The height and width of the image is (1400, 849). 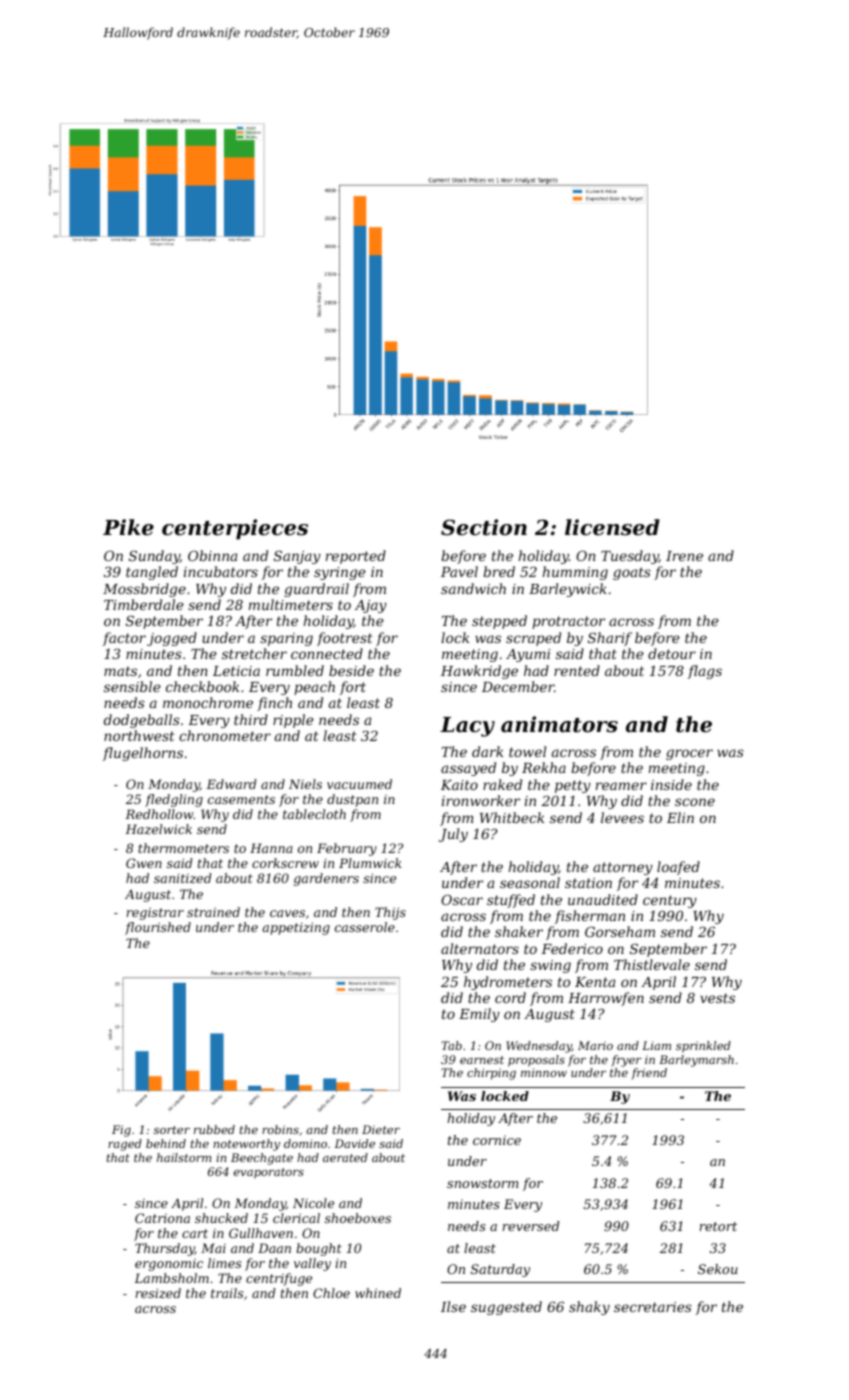 I want to click on centerpieces, so click(x=235, y=529).
